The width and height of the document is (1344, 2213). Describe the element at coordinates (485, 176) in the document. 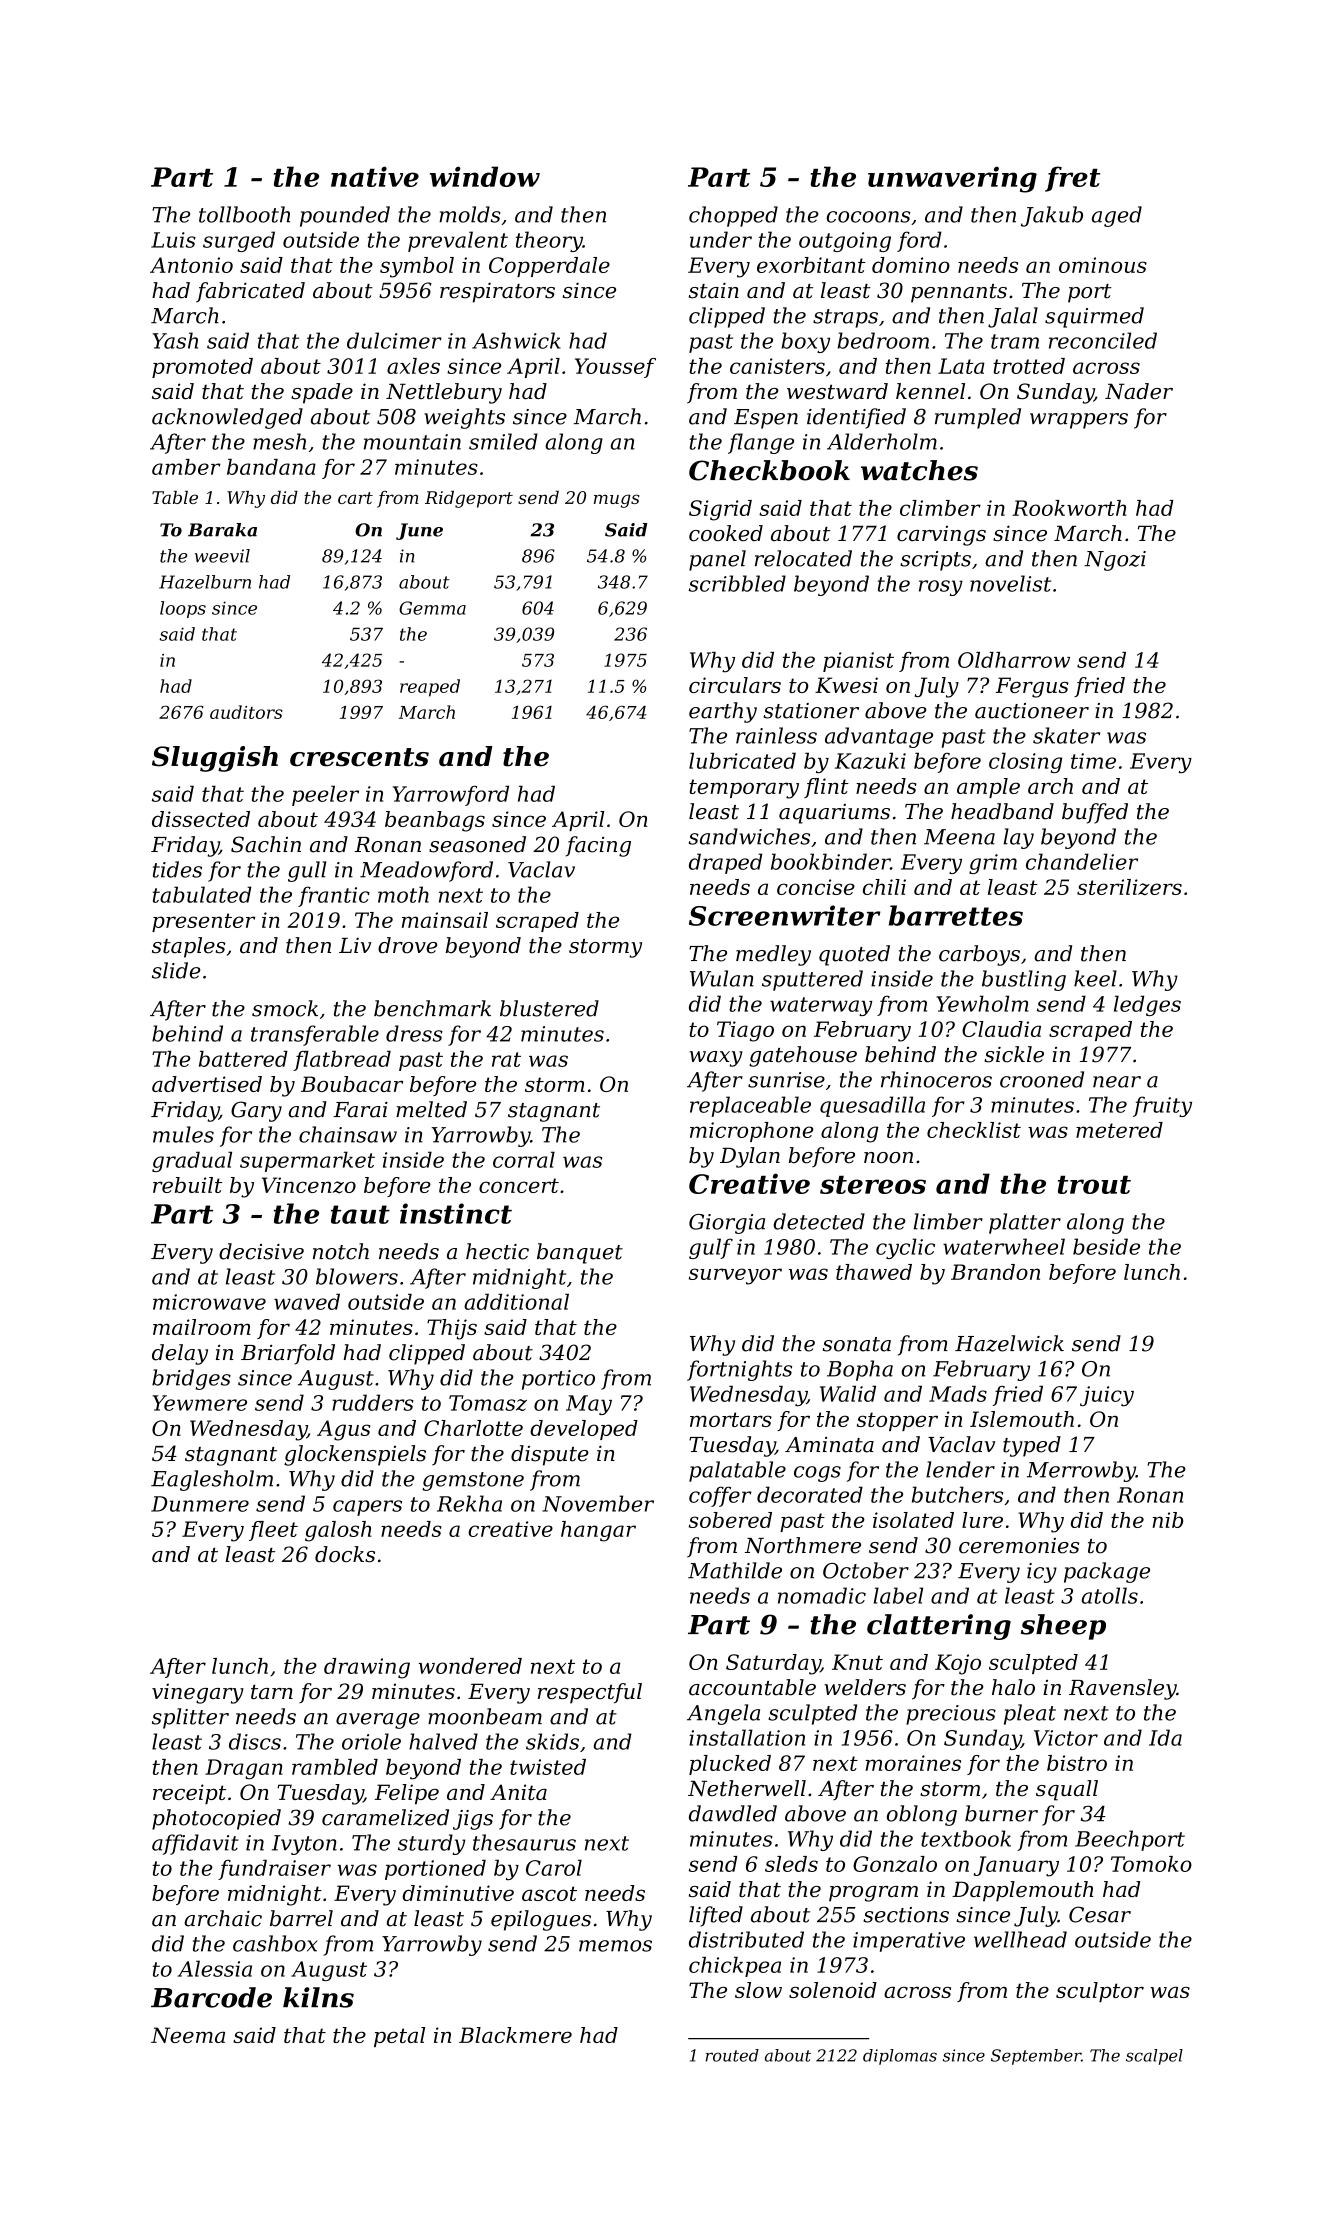

I see `window` at that location.
